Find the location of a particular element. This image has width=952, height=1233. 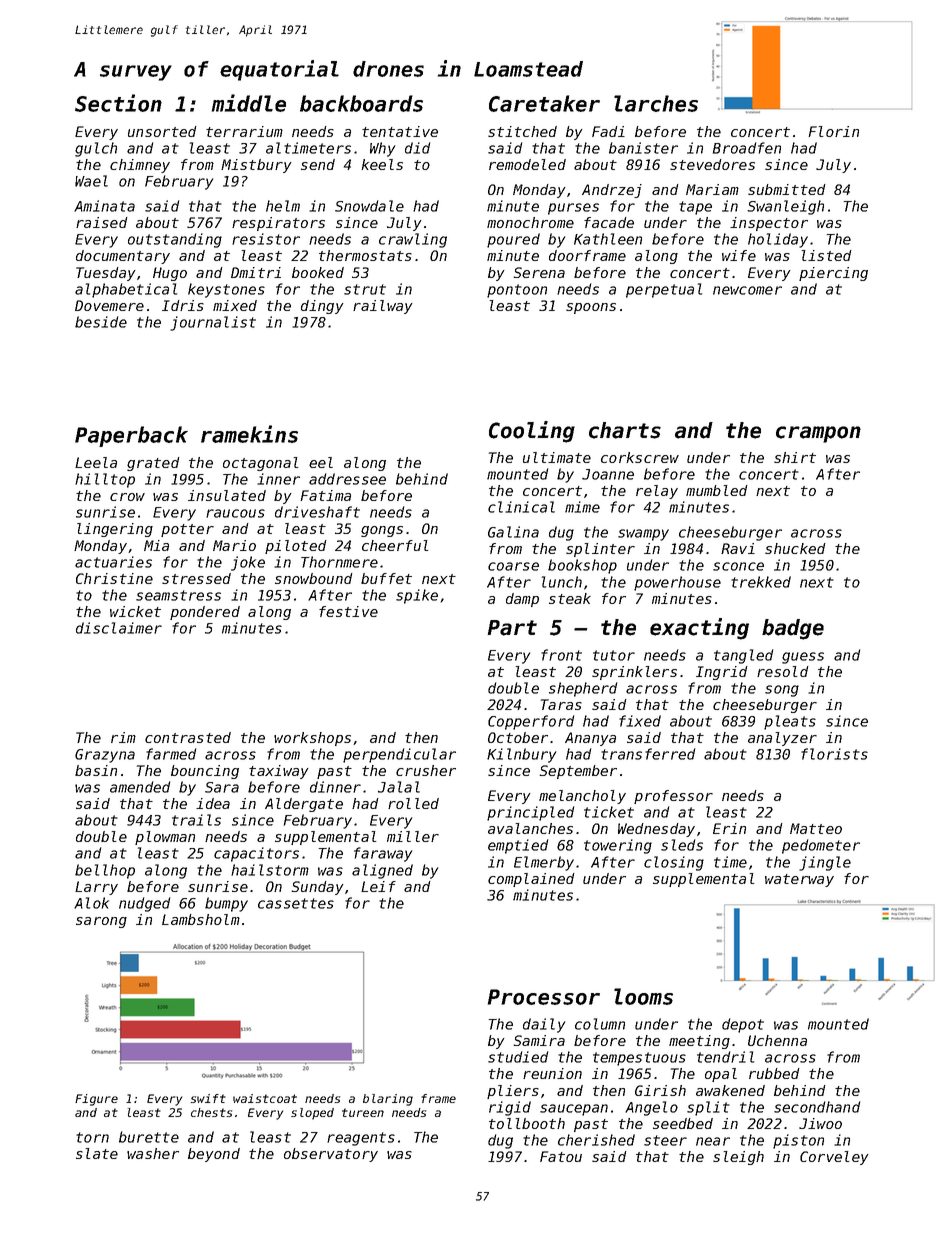

waistcoat is located at coordinates (265, 1098).
